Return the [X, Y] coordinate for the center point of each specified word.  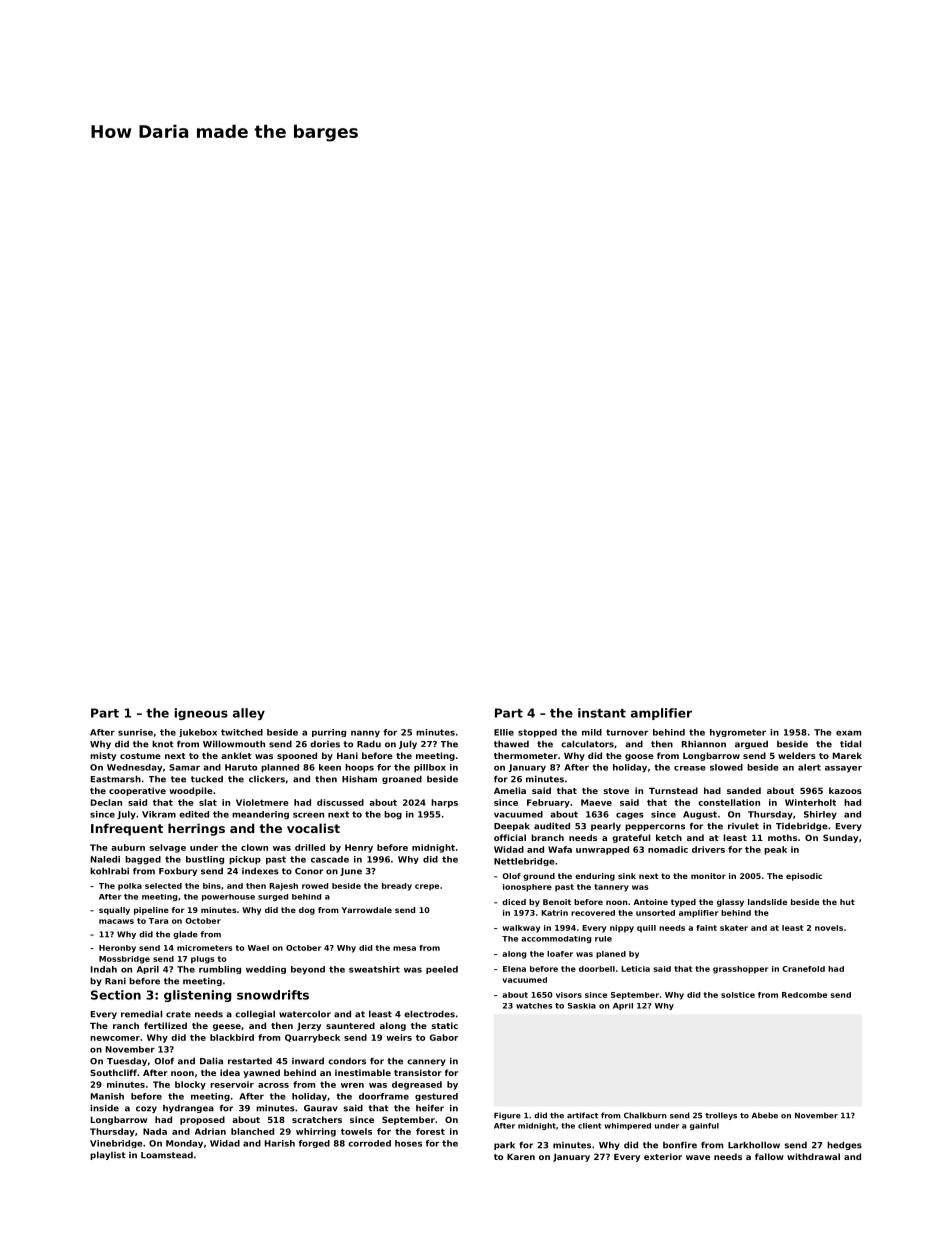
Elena [514, 969]
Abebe [765, 1115]
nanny [365, 734]
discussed [340, 802]
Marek [847, 755]
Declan [106, 802]
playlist [108, 1155]
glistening [197, 996]
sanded [744, 790]
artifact [582, 1115]
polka [130, 887]
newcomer [115, 1038]
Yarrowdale [367, 910]
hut [847, 902]
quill [646, 929]
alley [249, 714]
